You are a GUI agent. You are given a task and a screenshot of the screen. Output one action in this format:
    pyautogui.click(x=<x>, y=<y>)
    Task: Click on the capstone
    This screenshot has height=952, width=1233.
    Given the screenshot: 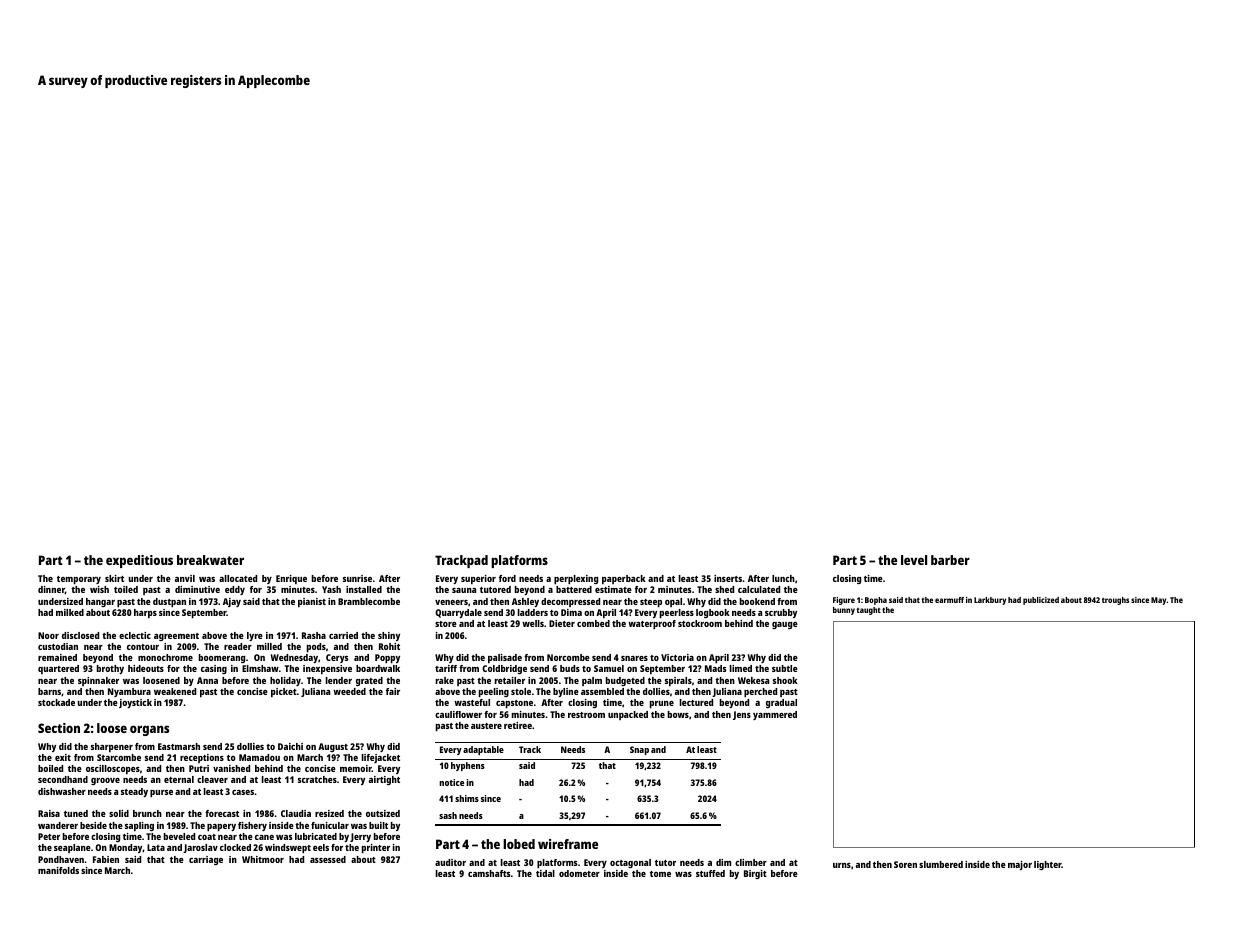 What is the action you would take?
    pyautogui.click(x=514, y=704)
